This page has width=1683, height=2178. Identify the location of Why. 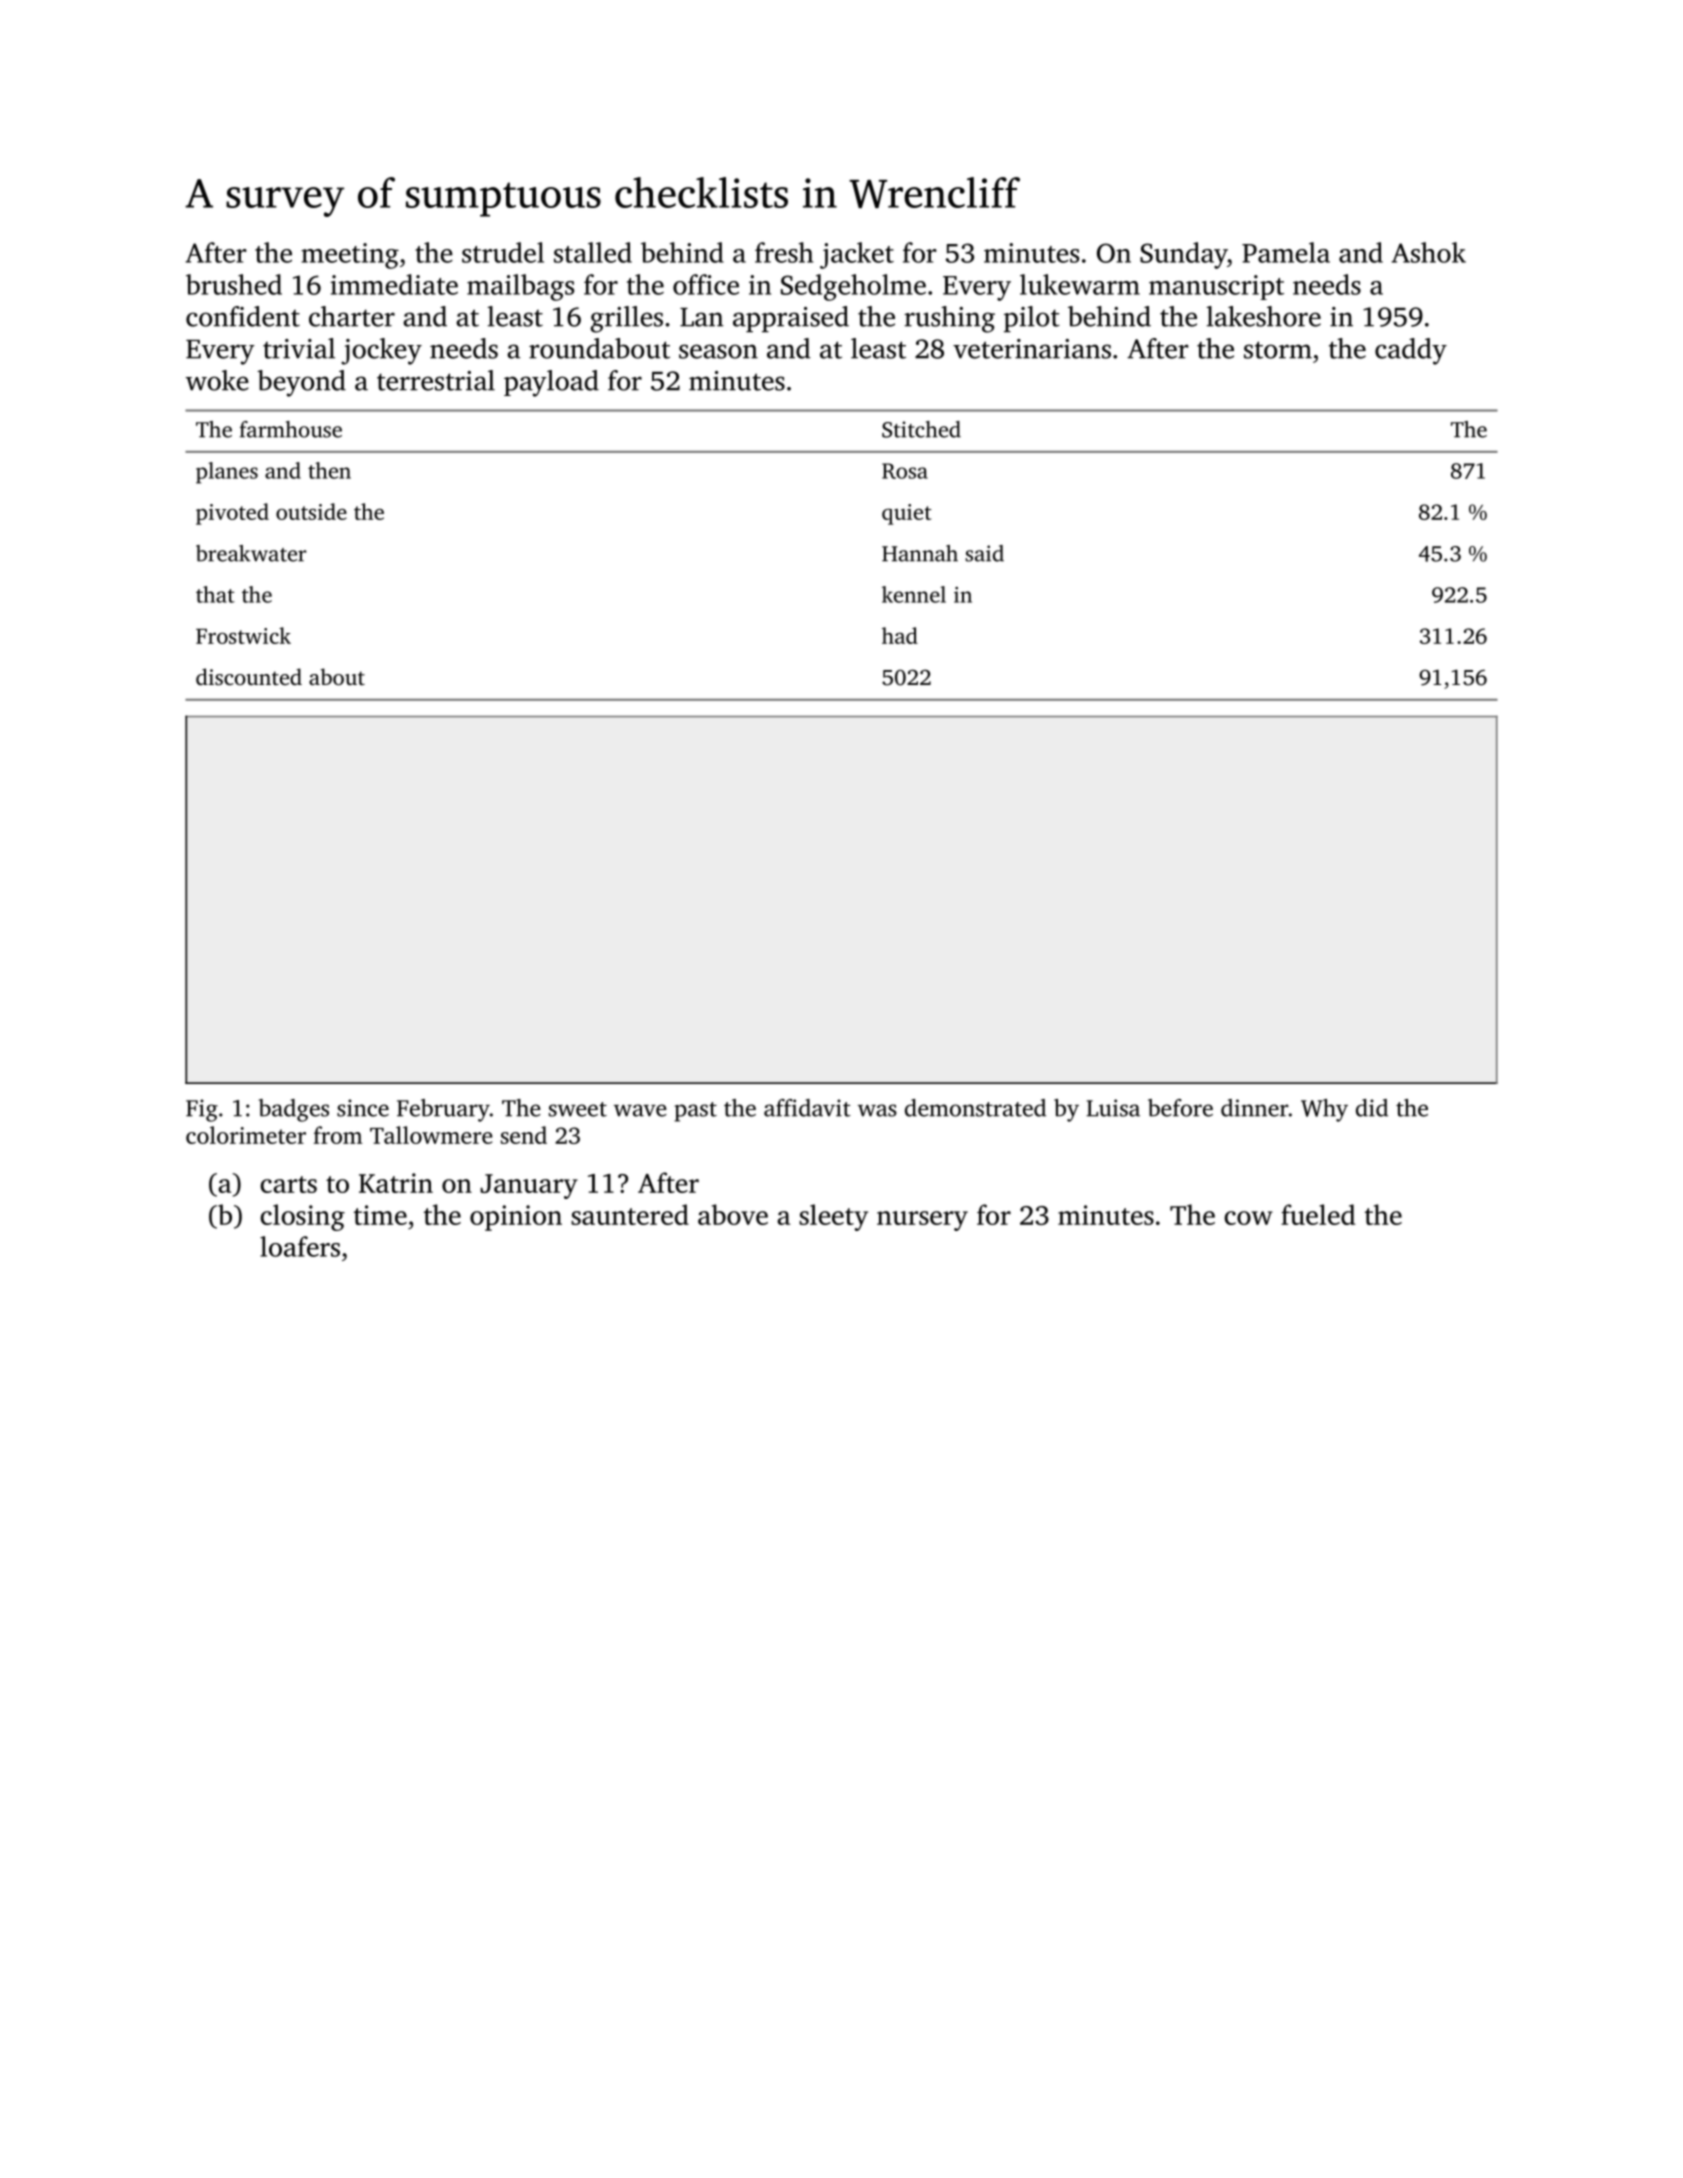
(1324, 1110).
